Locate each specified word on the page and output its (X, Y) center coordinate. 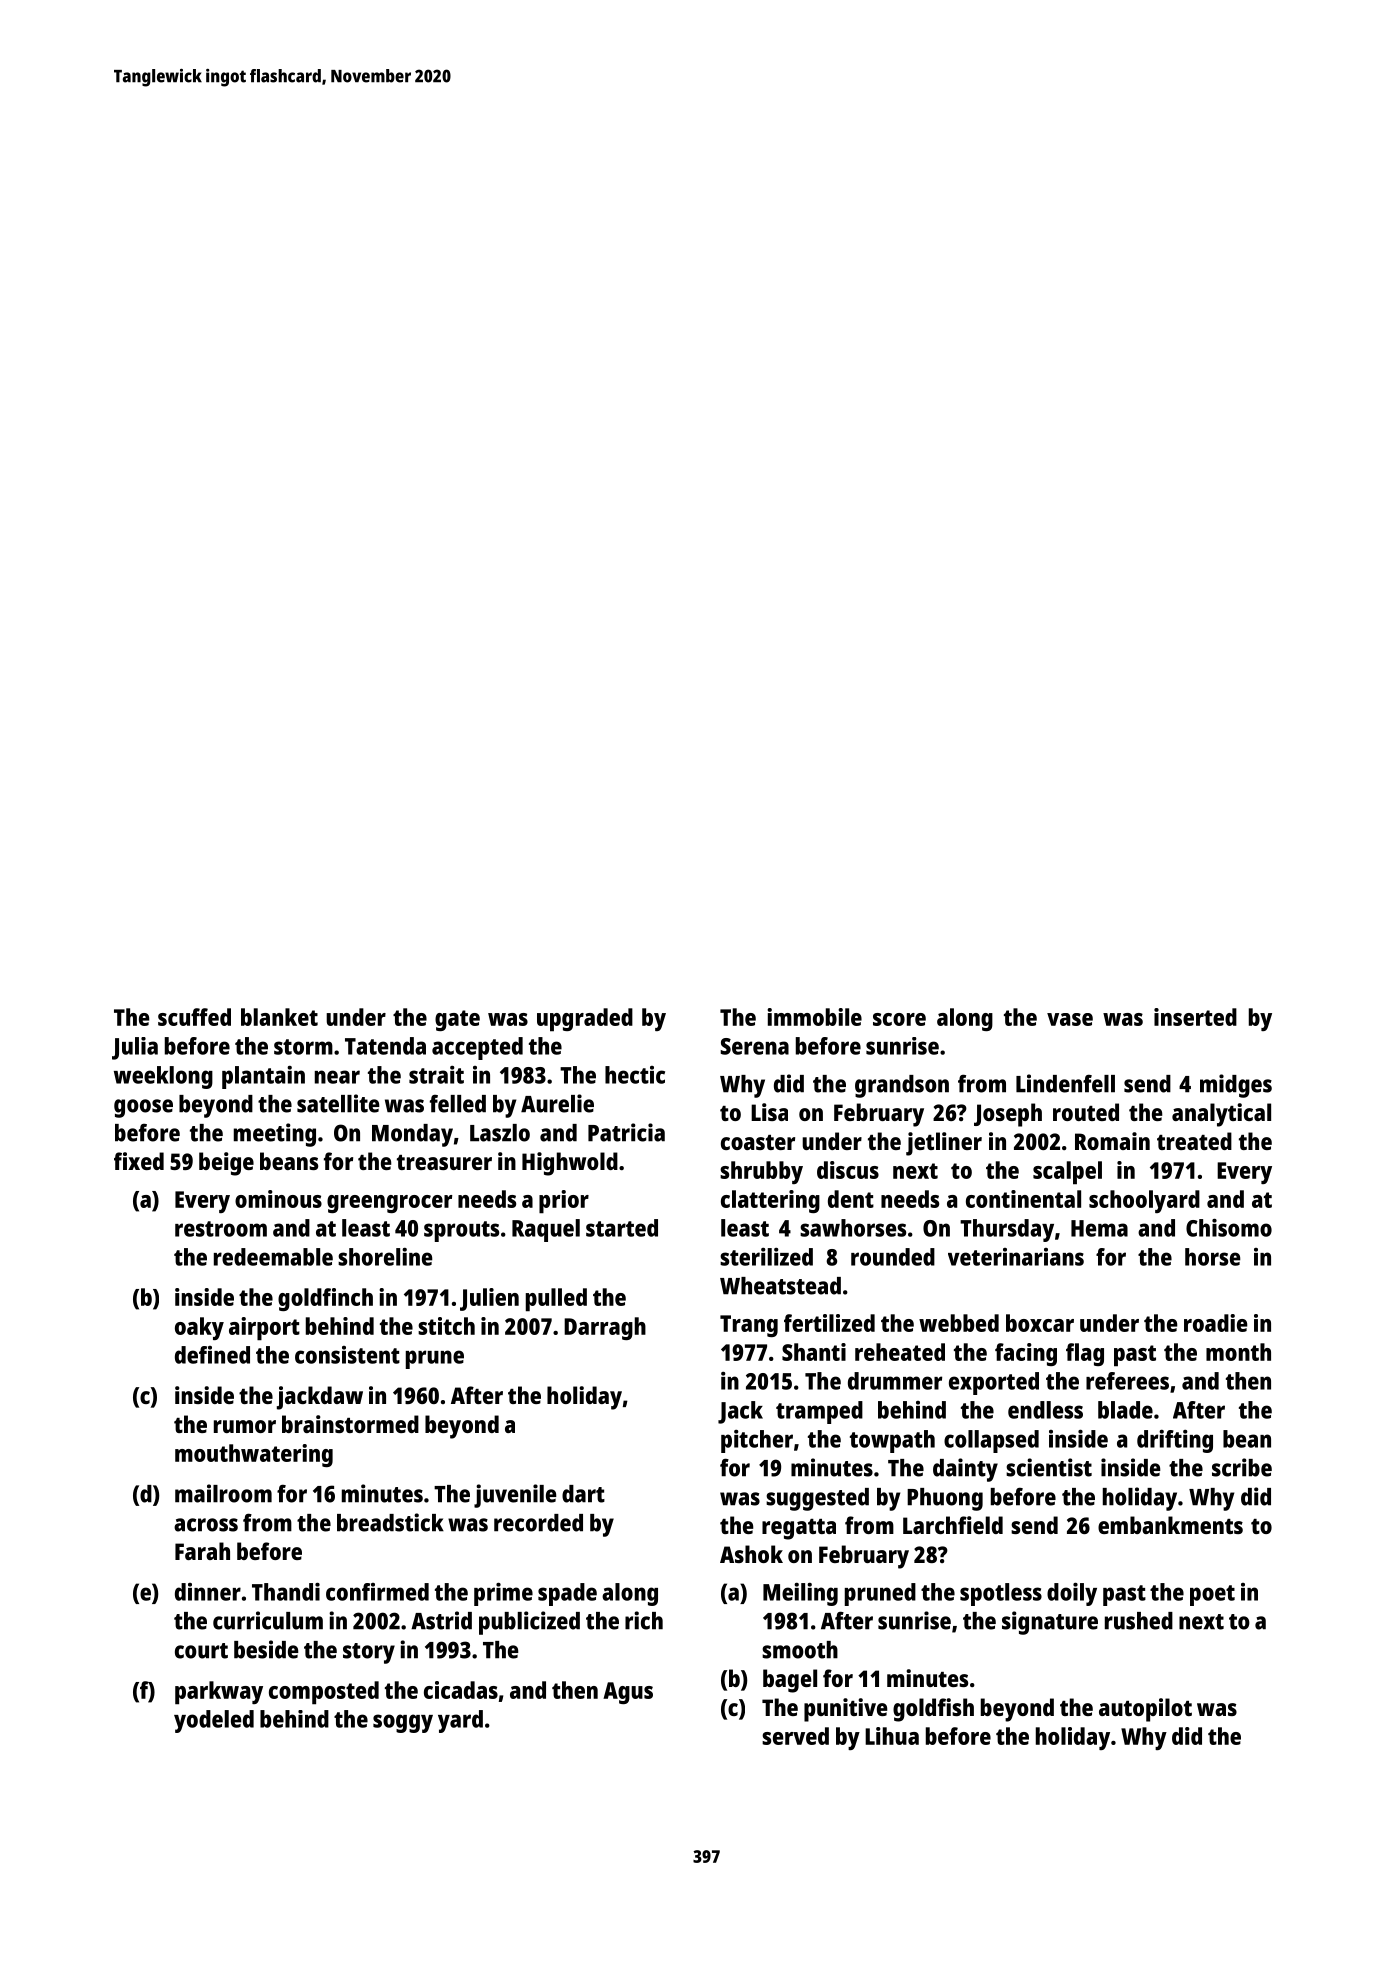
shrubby (761, 1172)
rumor (245, 1426)
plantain (263, 1077)
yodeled (214, 1721)
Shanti (814, 1352)
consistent (347, 1355)
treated (1194, 1141)
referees (1127, 1381)
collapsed (991, 1441)
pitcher (757, 1441)
